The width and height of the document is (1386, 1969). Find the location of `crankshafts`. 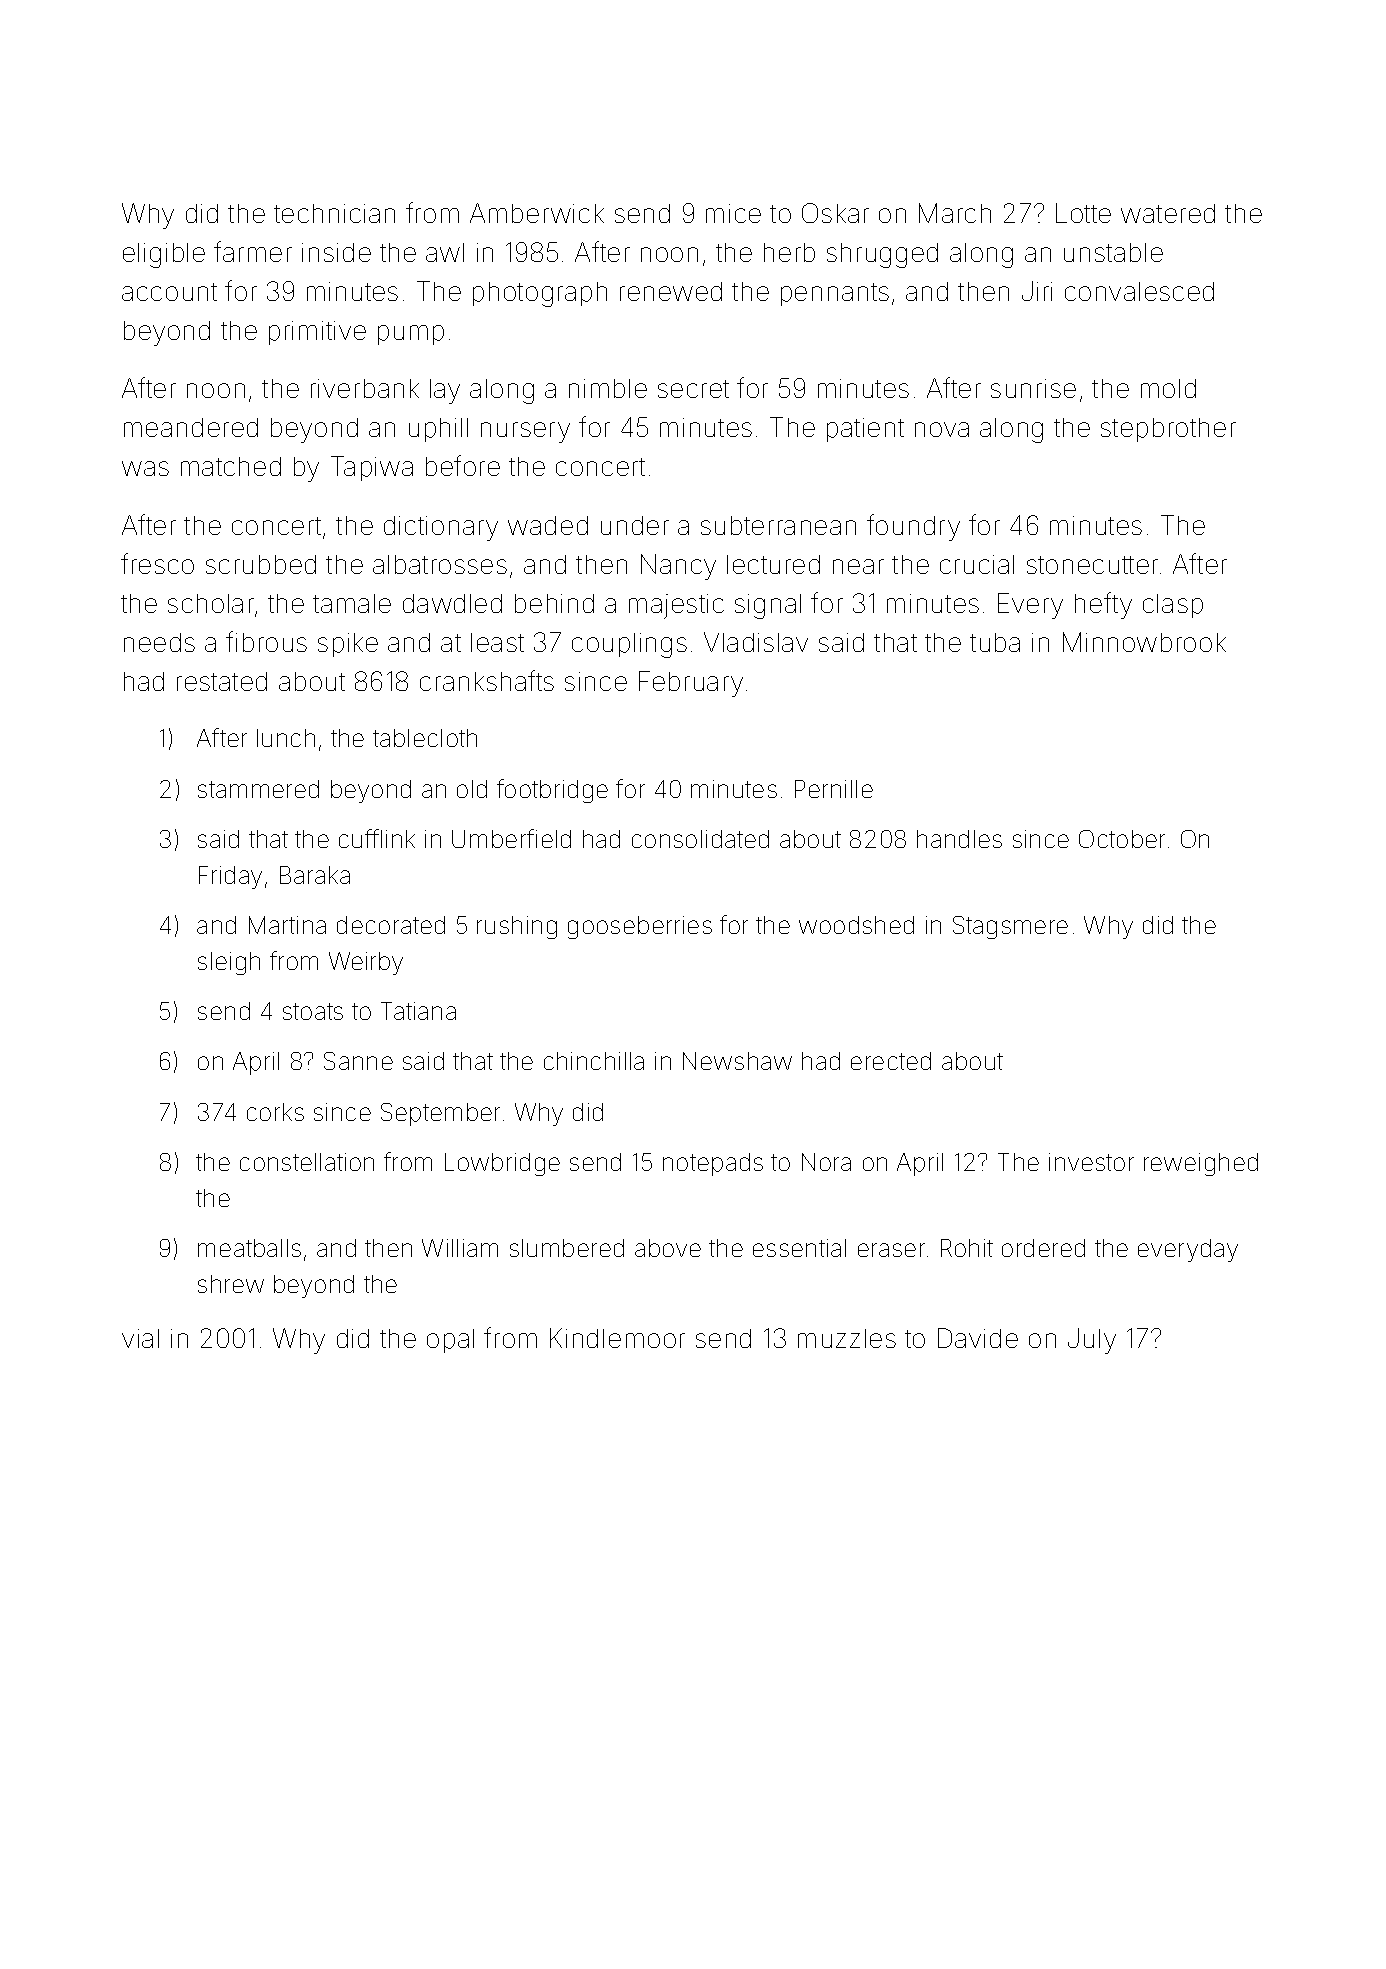

crankshafts is located at coordinates (487, 680).
